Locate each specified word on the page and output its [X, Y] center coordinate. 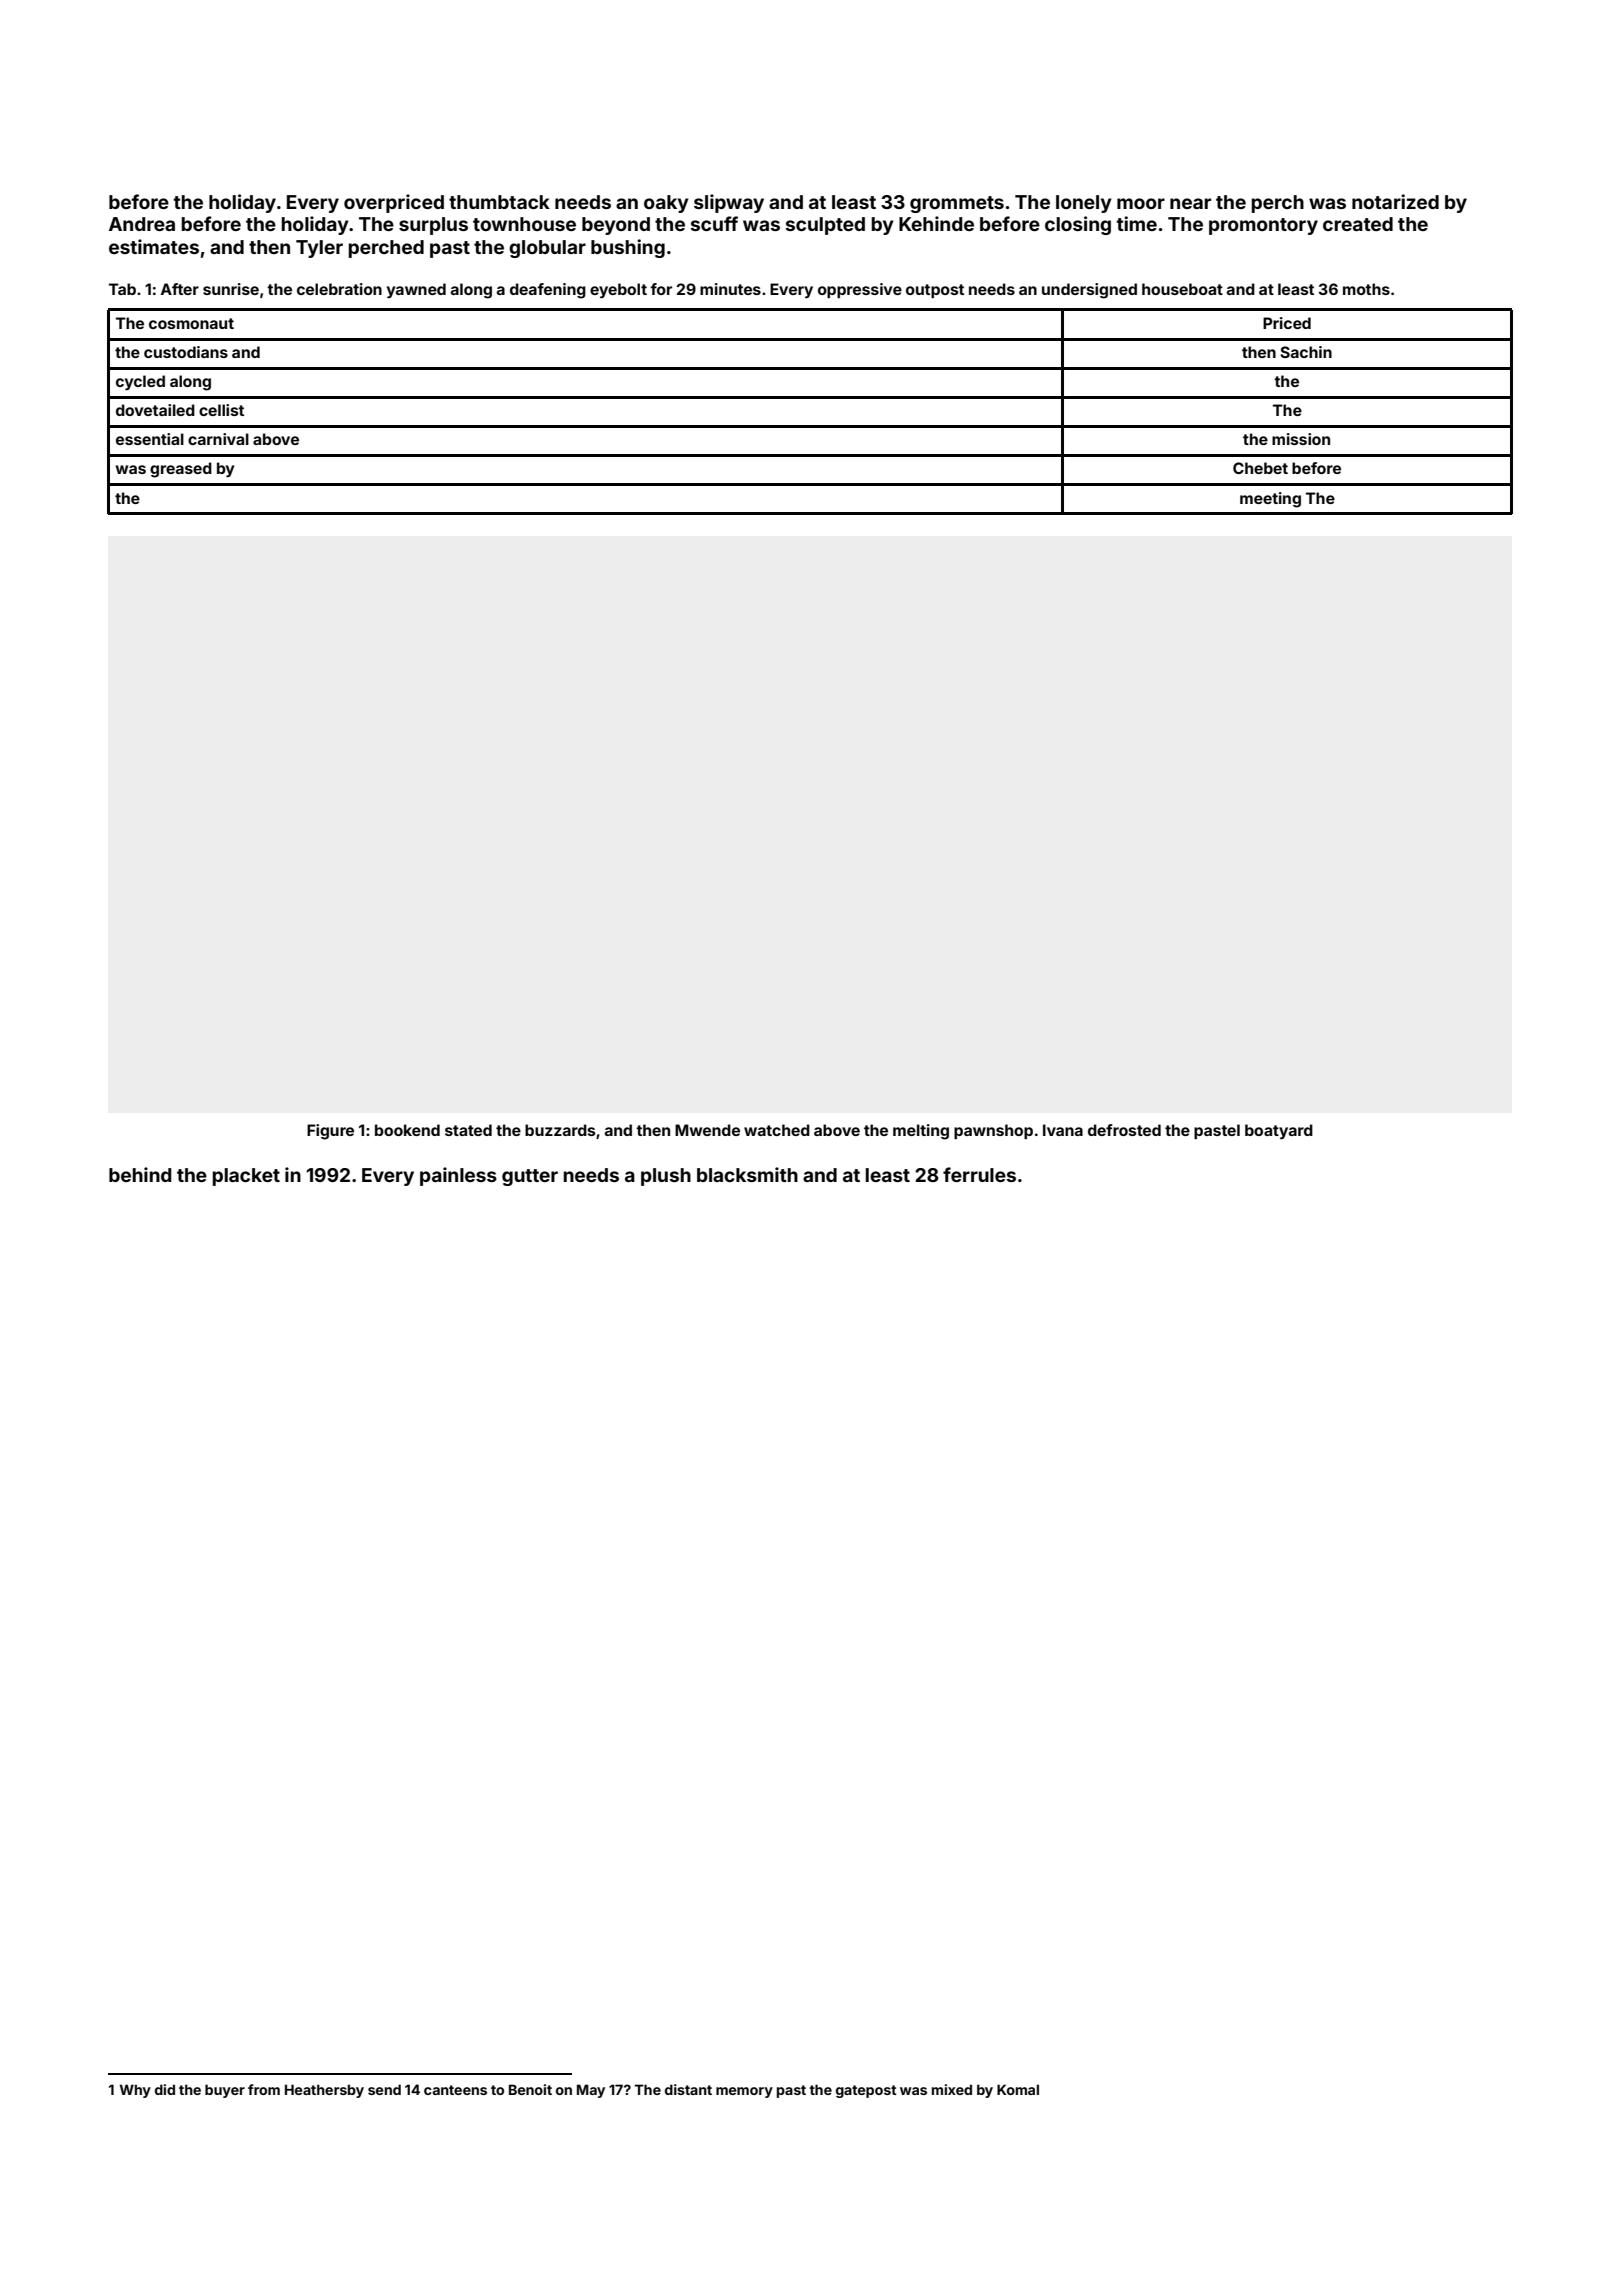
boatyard [1279, 1132]
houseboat [1182, 289]
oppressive [860, 290]
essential [150, 439]
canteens [455, 2090]
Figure [330, 1132]
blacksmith [747, 1174]
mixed [952, 2089]
